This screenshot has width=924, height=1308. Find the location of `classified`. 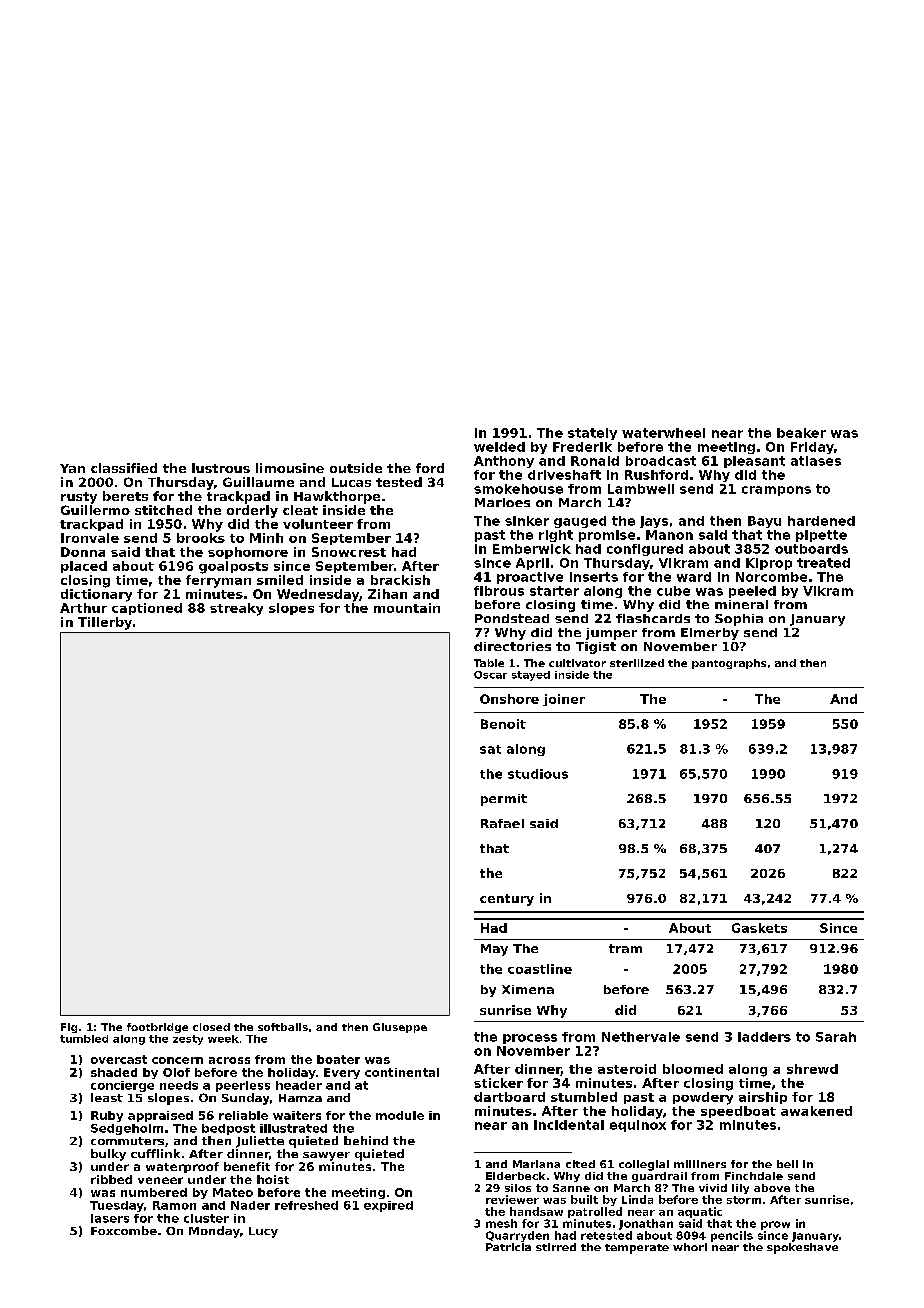

classified is located at coordinates (124, 468).
